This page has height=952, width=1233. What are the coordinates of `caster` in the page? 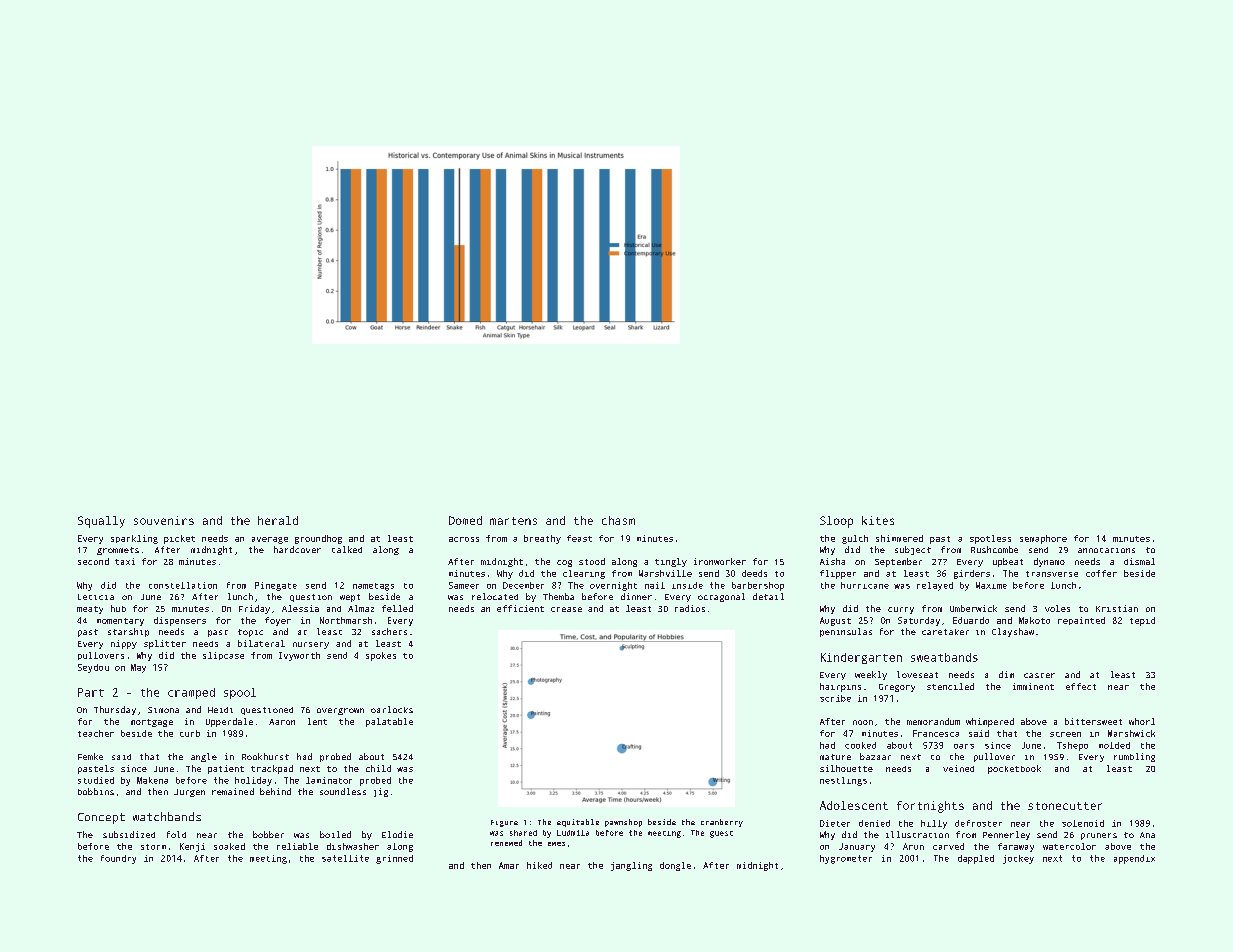 It's located at (1039, 675).
